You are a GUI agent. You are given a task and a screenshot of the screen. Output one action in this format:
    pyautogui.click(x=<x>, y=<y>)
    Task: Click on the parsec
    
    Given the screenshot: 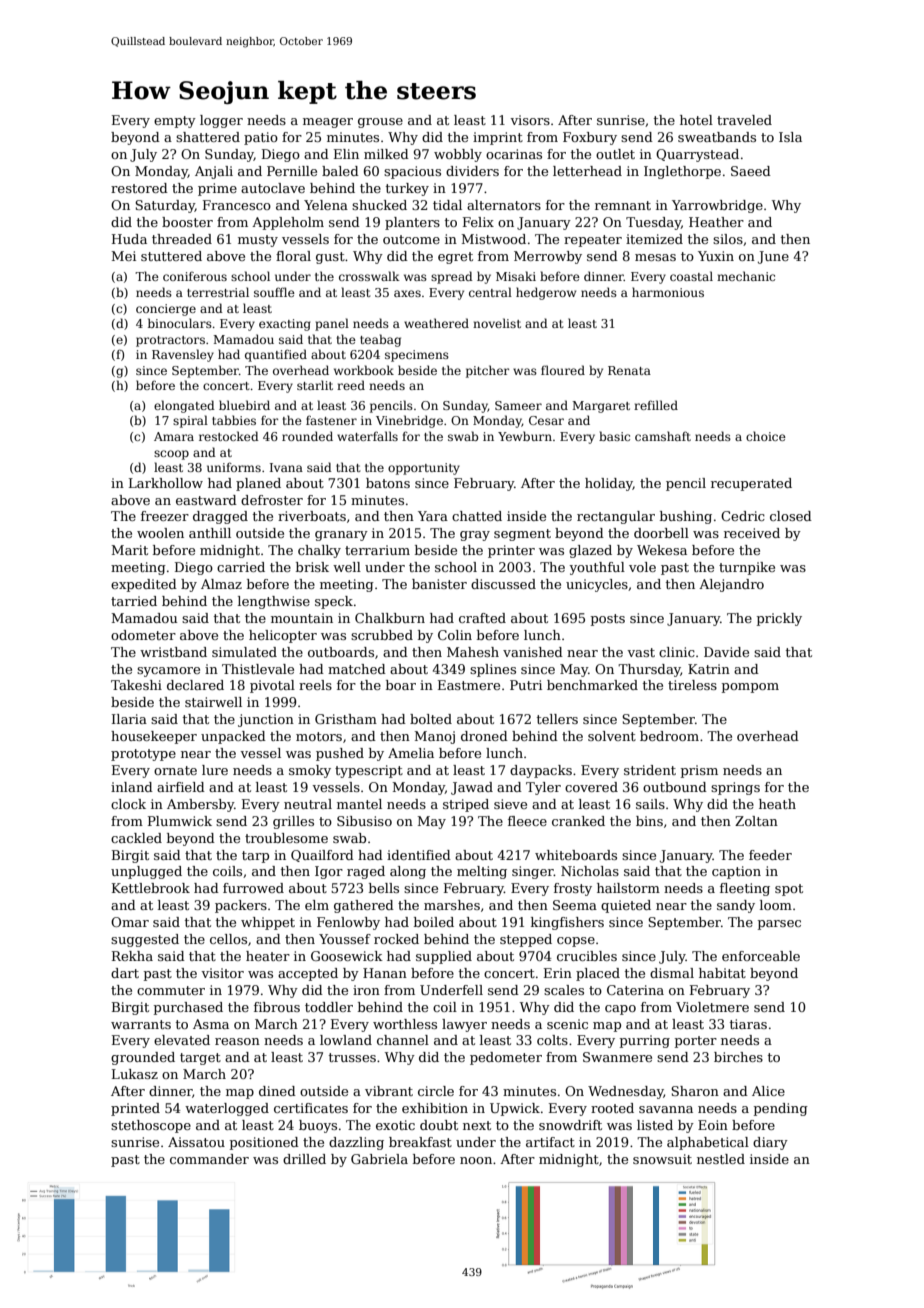 What is the action you would take?
    pyautogui.click(x=779, y=925)
